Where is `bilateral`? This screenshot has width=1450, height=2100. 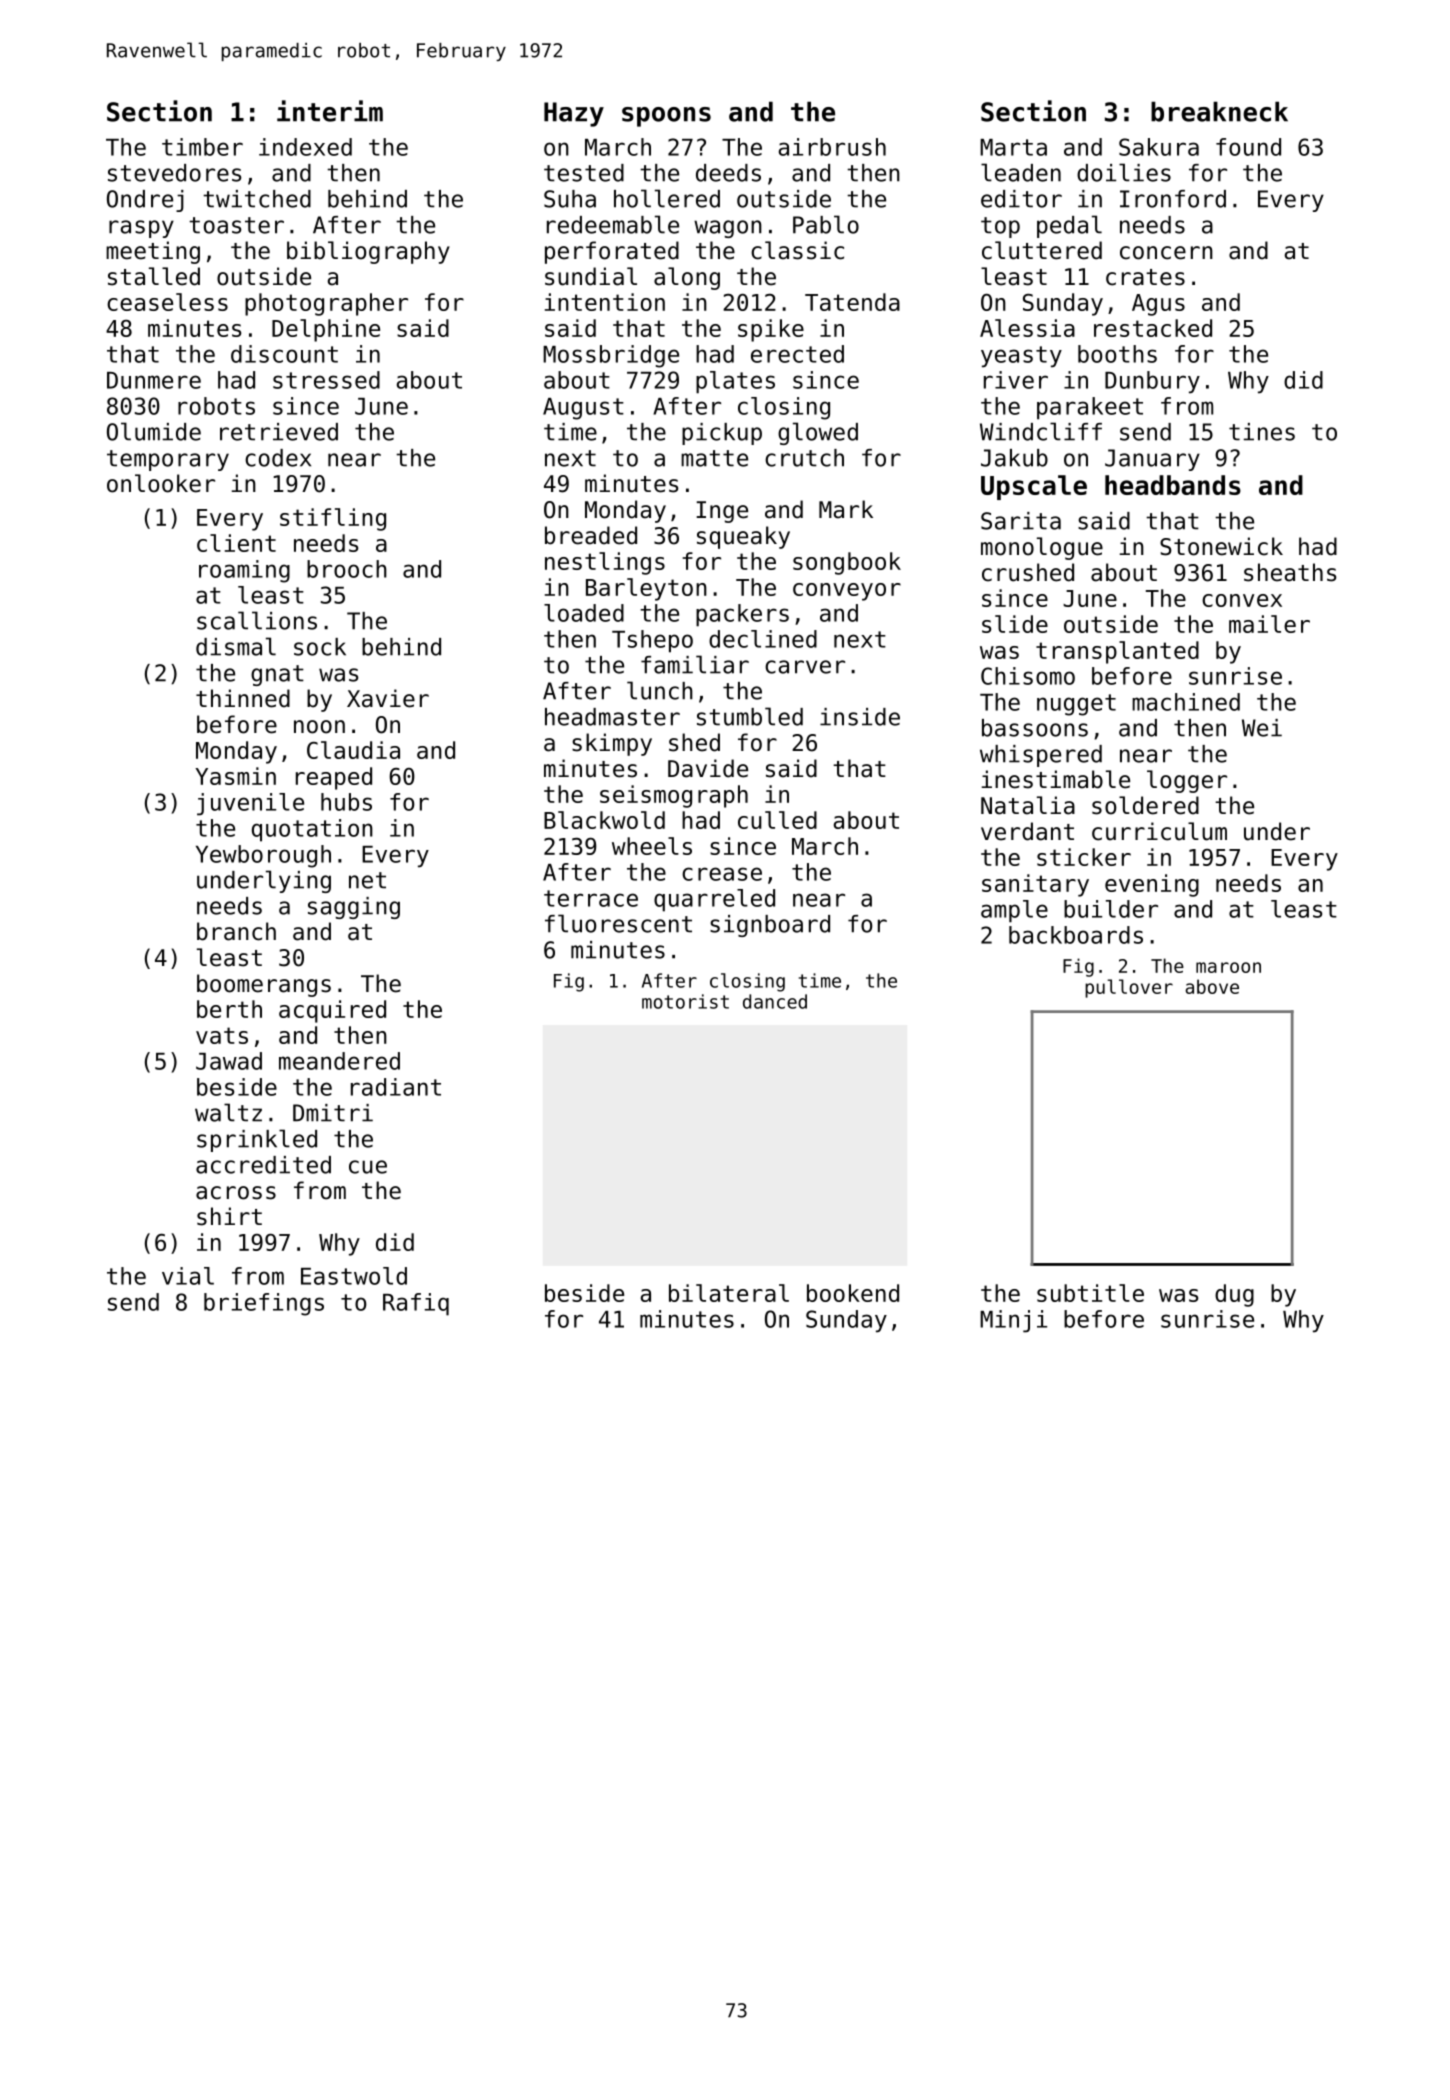
bilateral is located at coordinates (729, 1293).
